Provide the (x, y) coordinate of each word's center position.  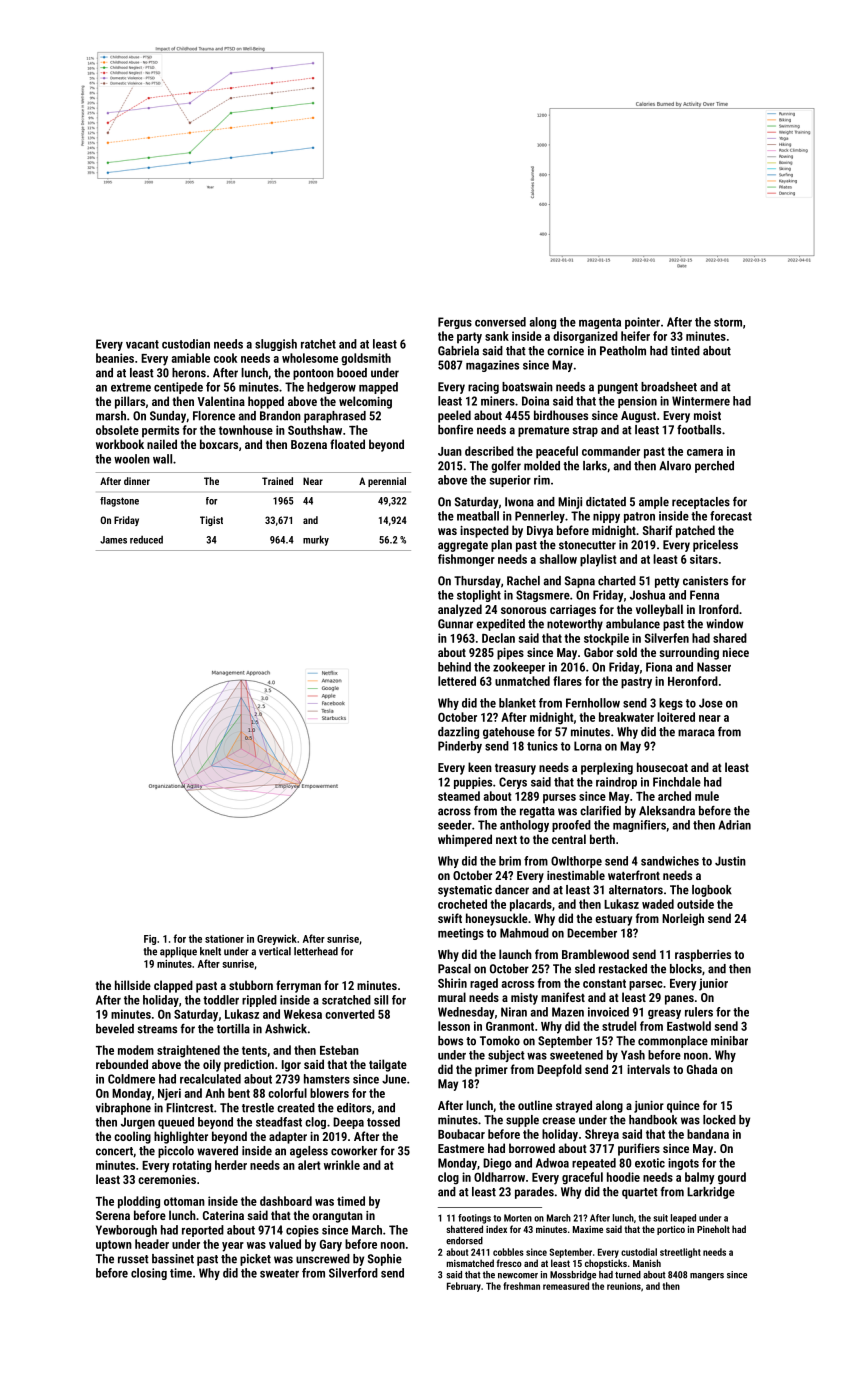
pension (637, 402)
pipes (510, 654)
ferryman (298, 986)
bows (450, 1041)
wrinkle (342, 1165)
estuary (613, 920)
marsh (111, 416)
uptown (114, 1246)
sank (497, 336)
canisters (705, 581)
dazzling (458, 733)
